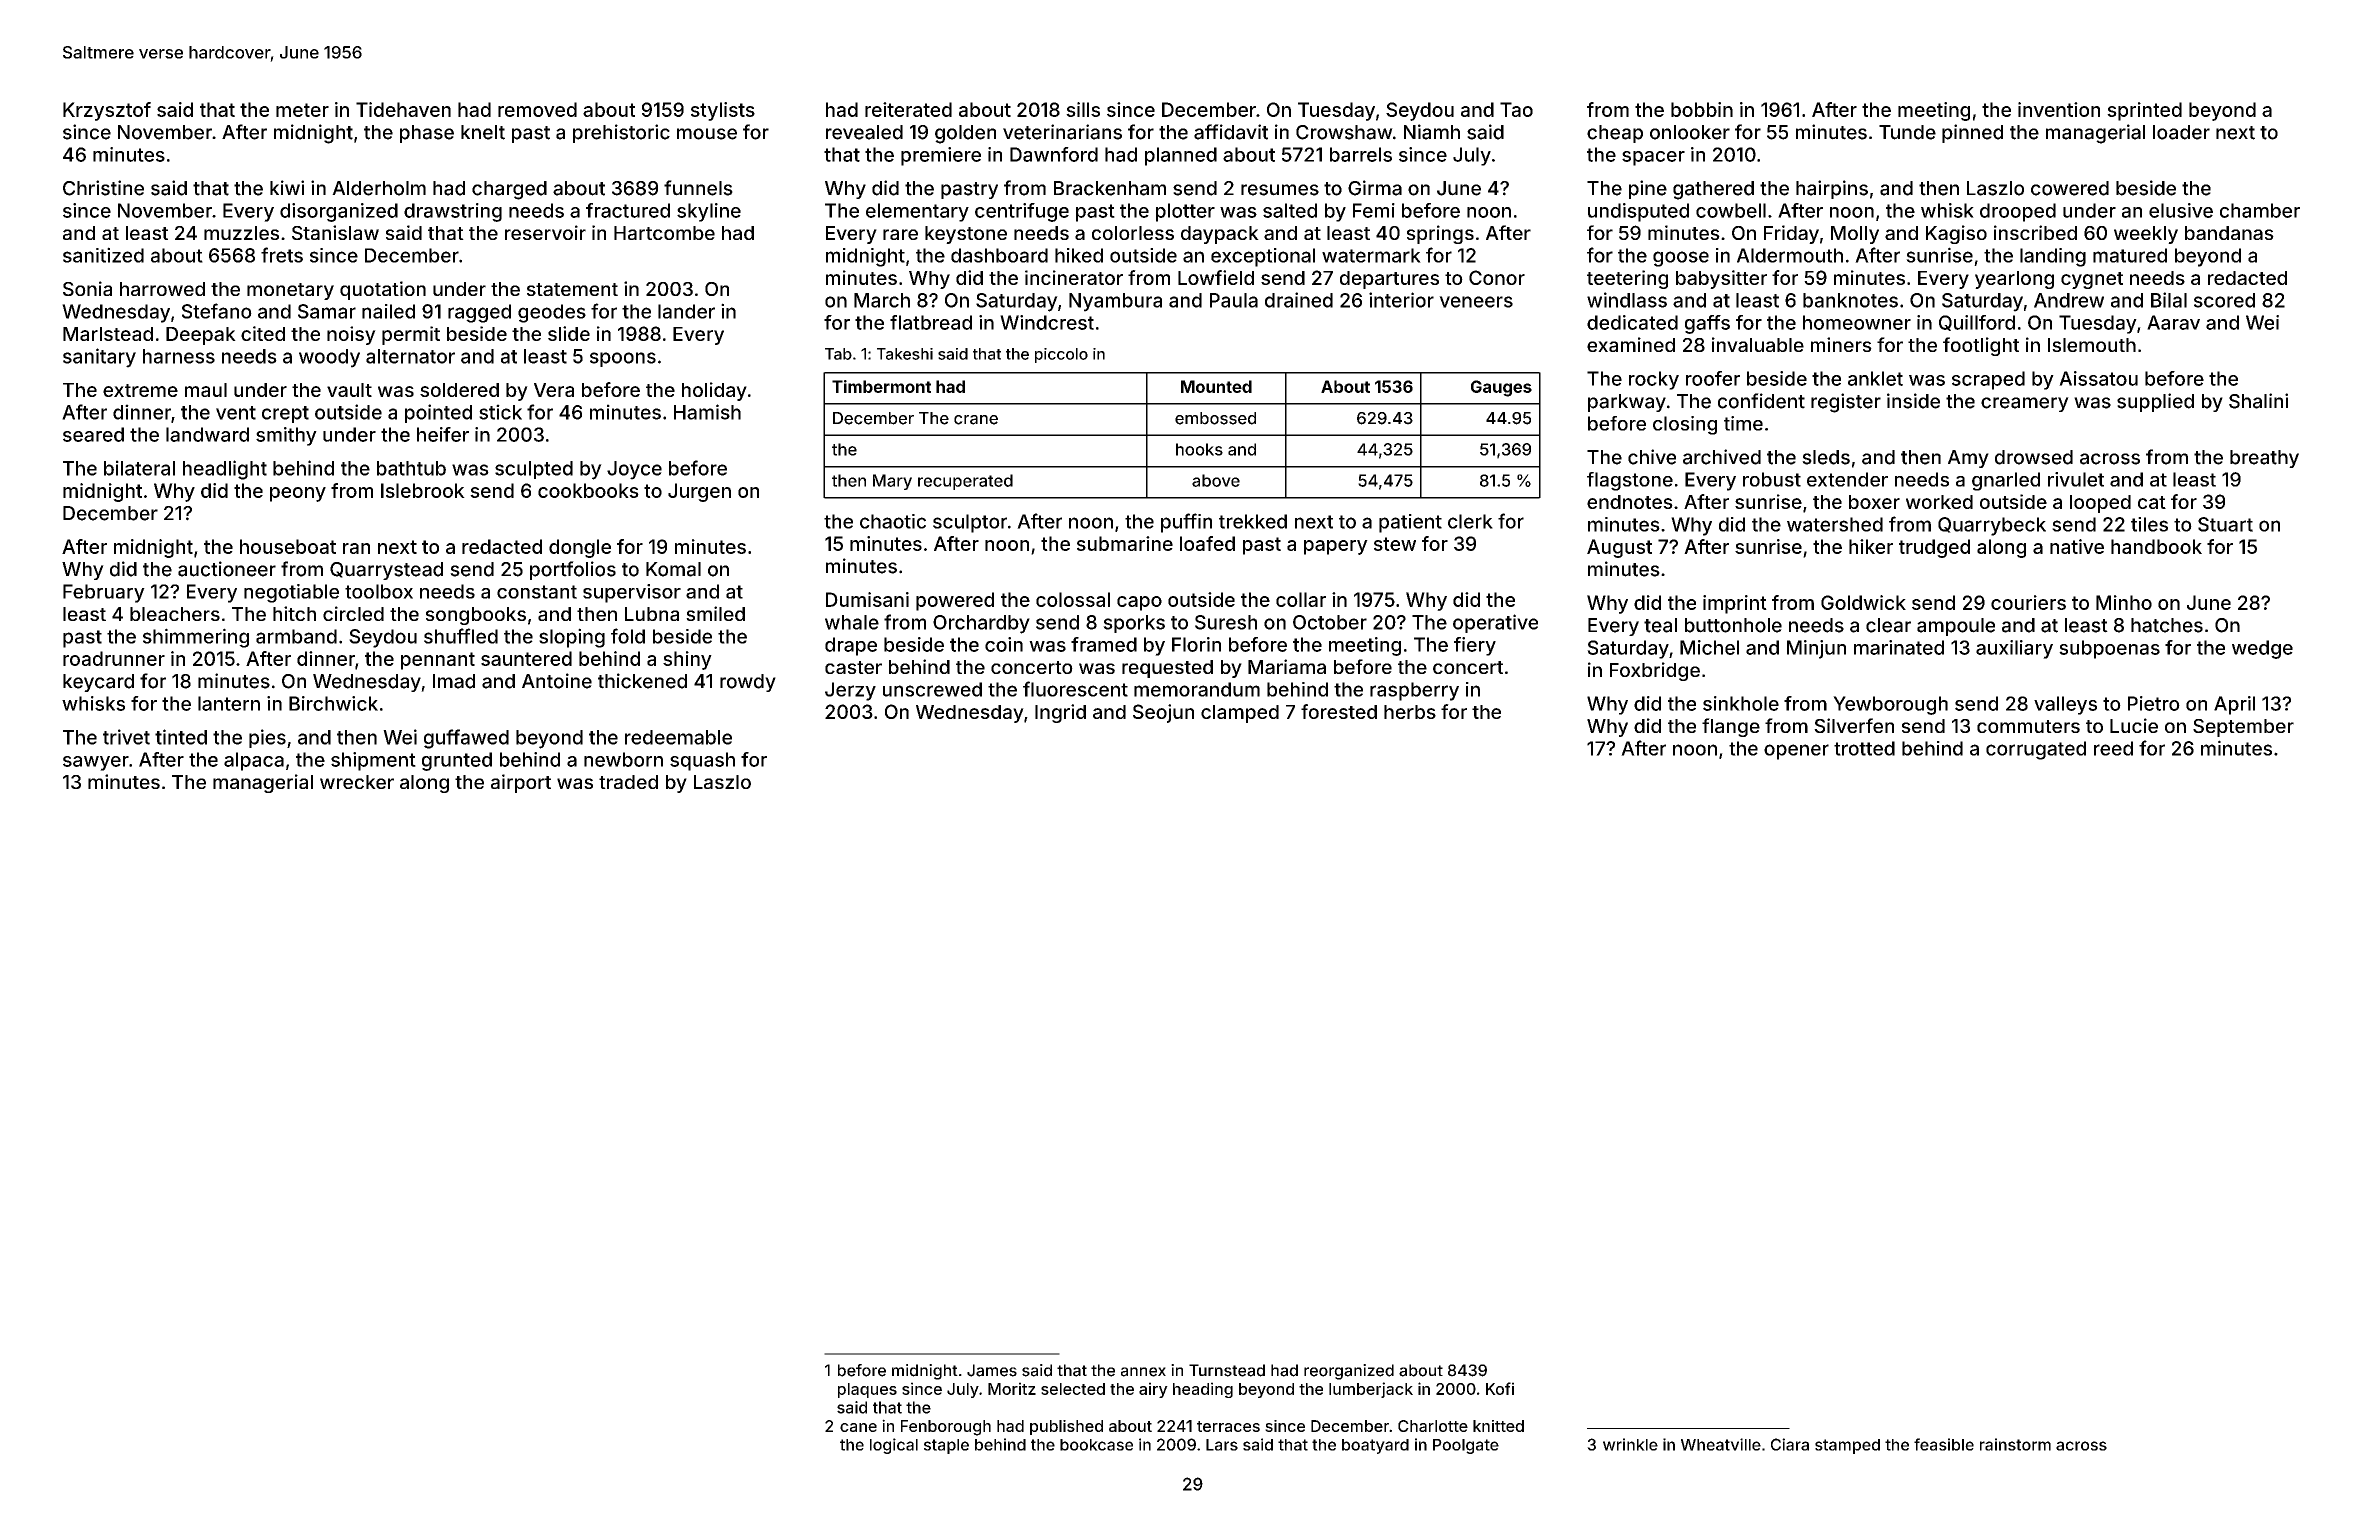 The width and height of the screenshot is (2364, 1530). Describe the element at coordinates (2015, 1444) in the screenshot. I see `rainstorm` at that location.
